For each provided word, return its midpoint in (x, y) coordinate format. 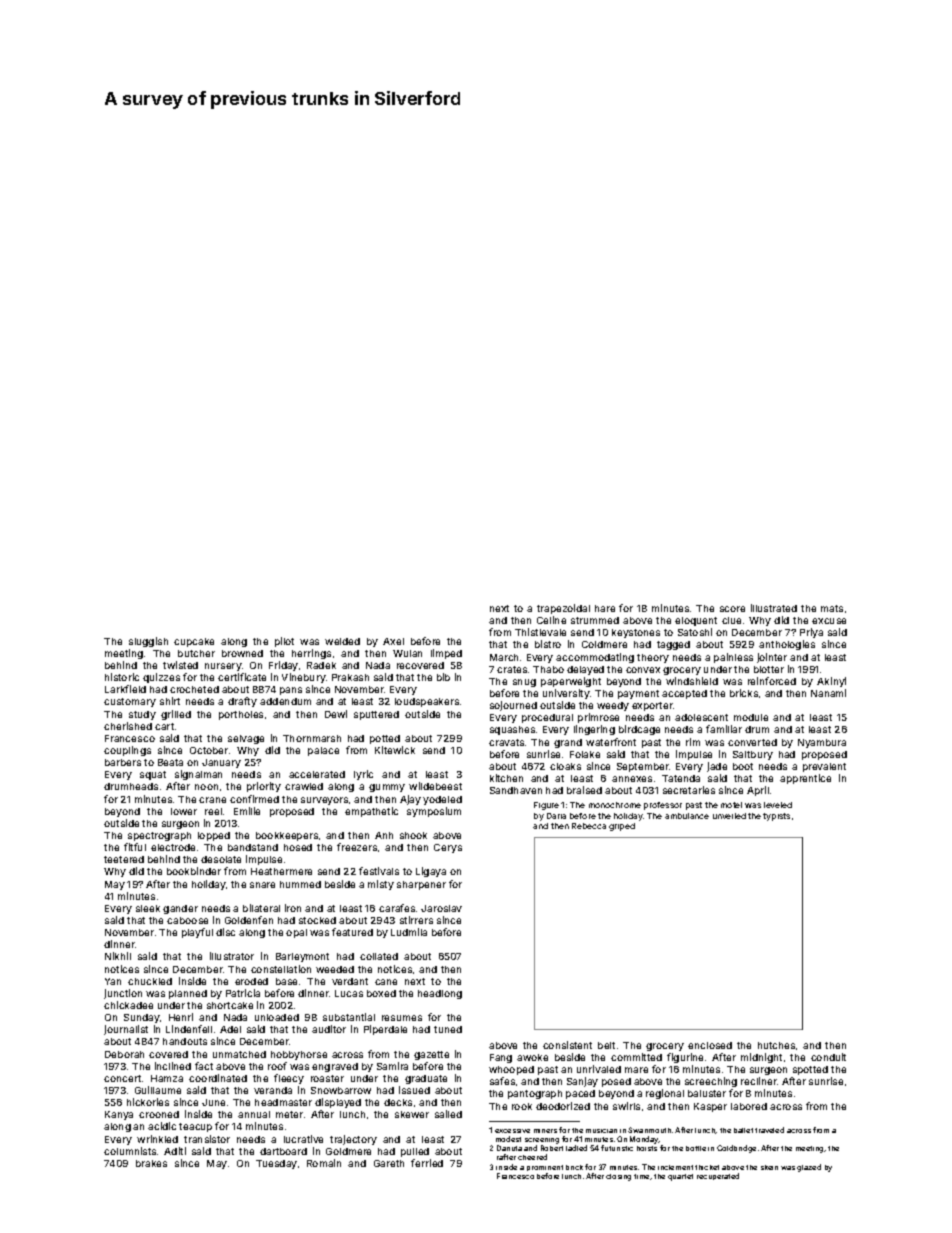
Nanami (828, 693)
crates (512, 669)
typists (776, 817)
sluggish (148, 642)
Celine (551, 620)
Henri (181, 1017)
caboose (187, 920)
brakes (151, 1163)
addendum (285, 701)
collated (379, 956)
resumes (402, 1018)
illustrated (774, 608)
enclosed (710, 1045)
